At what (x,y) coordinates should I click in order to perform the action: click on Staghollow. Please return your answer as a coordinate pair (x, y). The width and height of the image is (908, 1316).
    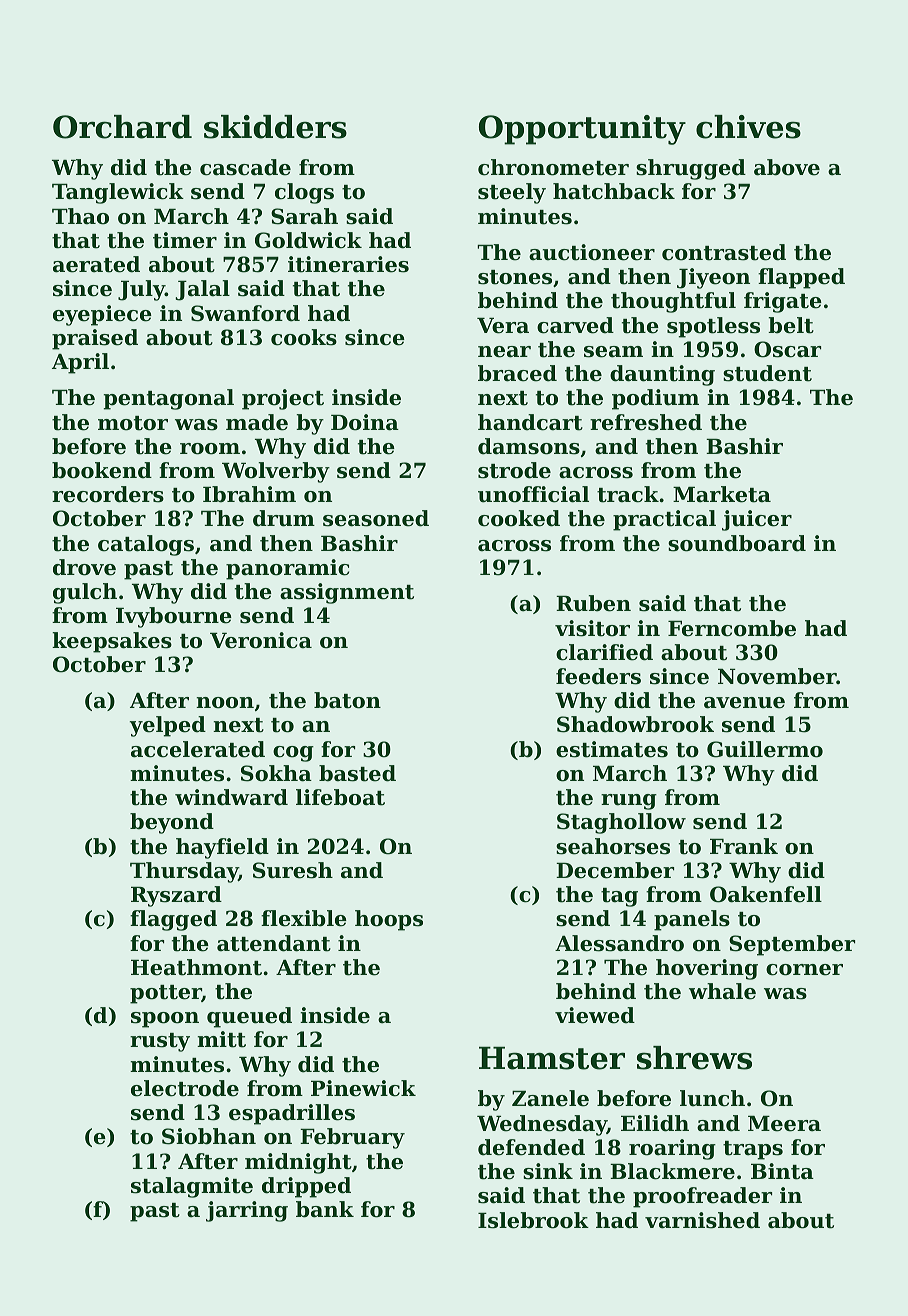
    Looking at the image, I should click on (621, 823).
